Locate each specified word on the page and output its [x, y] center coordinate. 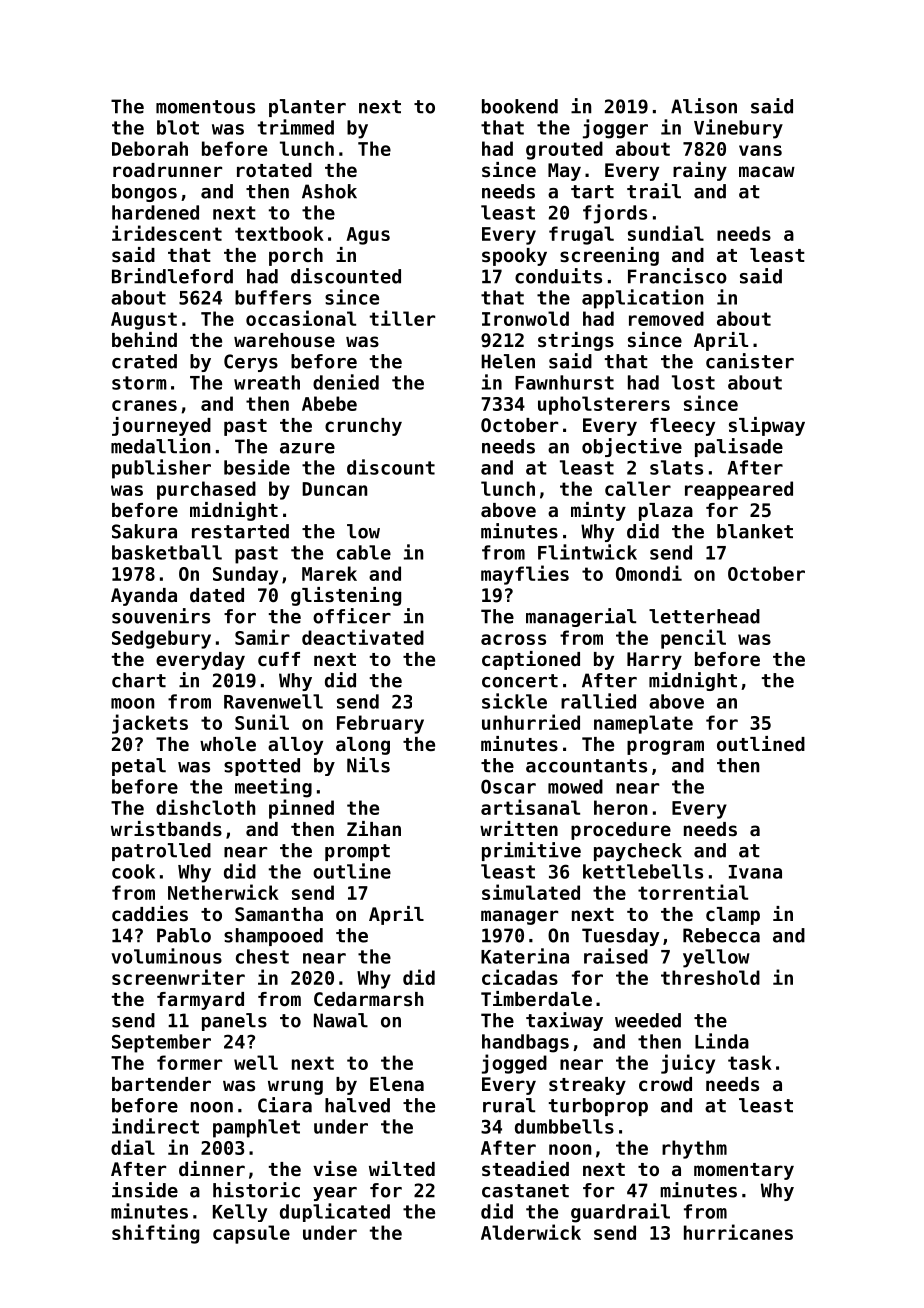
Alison [704, 106]
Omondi [649, 573]
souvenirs [161, 616]
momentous [205, 107]
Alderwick [531, 1232]
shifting [155, 1234]
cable [364, 552]
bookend [520, 106]
